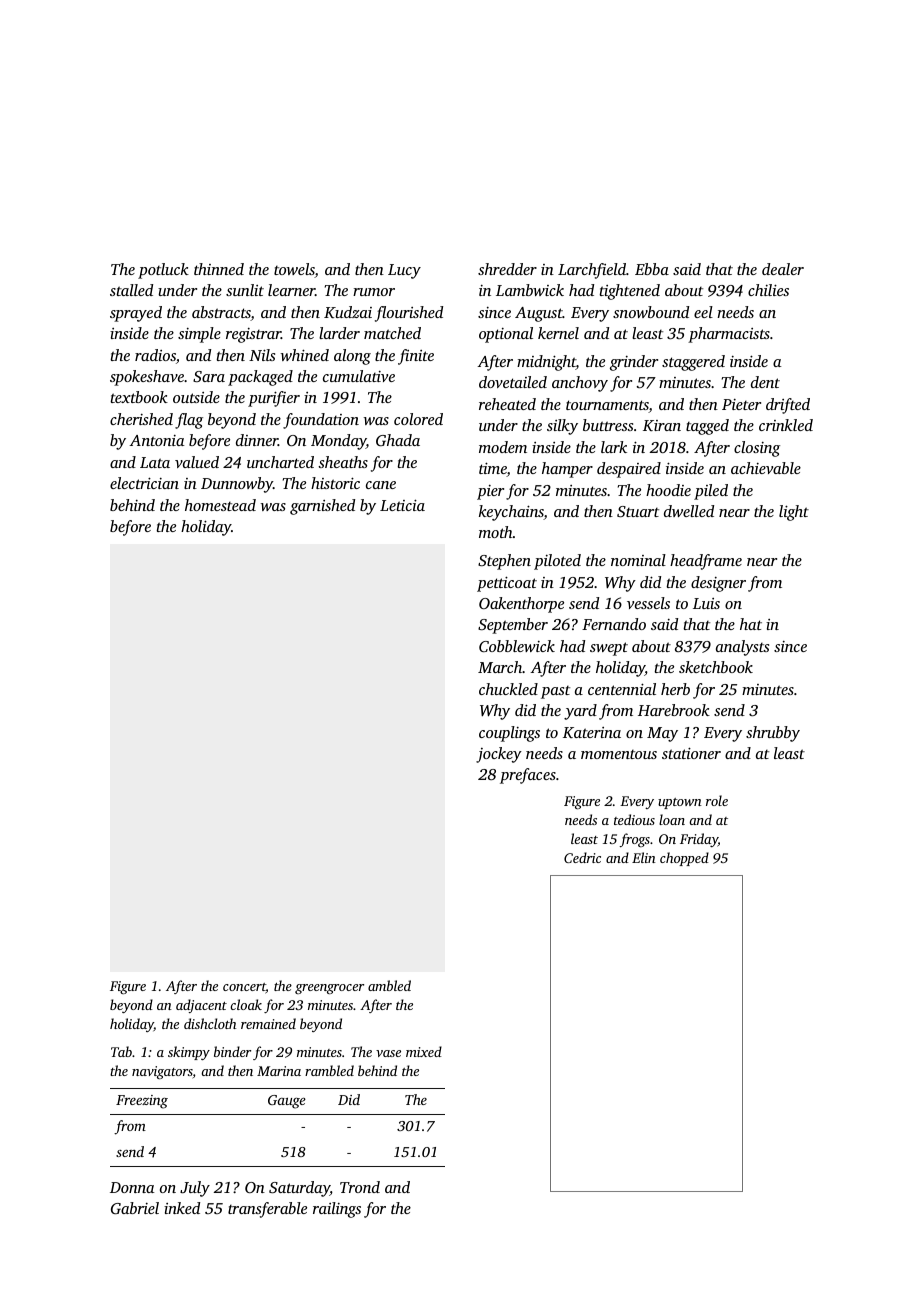  What do you see at coordinates (794, 513) in the screenshot?
I see `light` at bounding box center [794, 513].
